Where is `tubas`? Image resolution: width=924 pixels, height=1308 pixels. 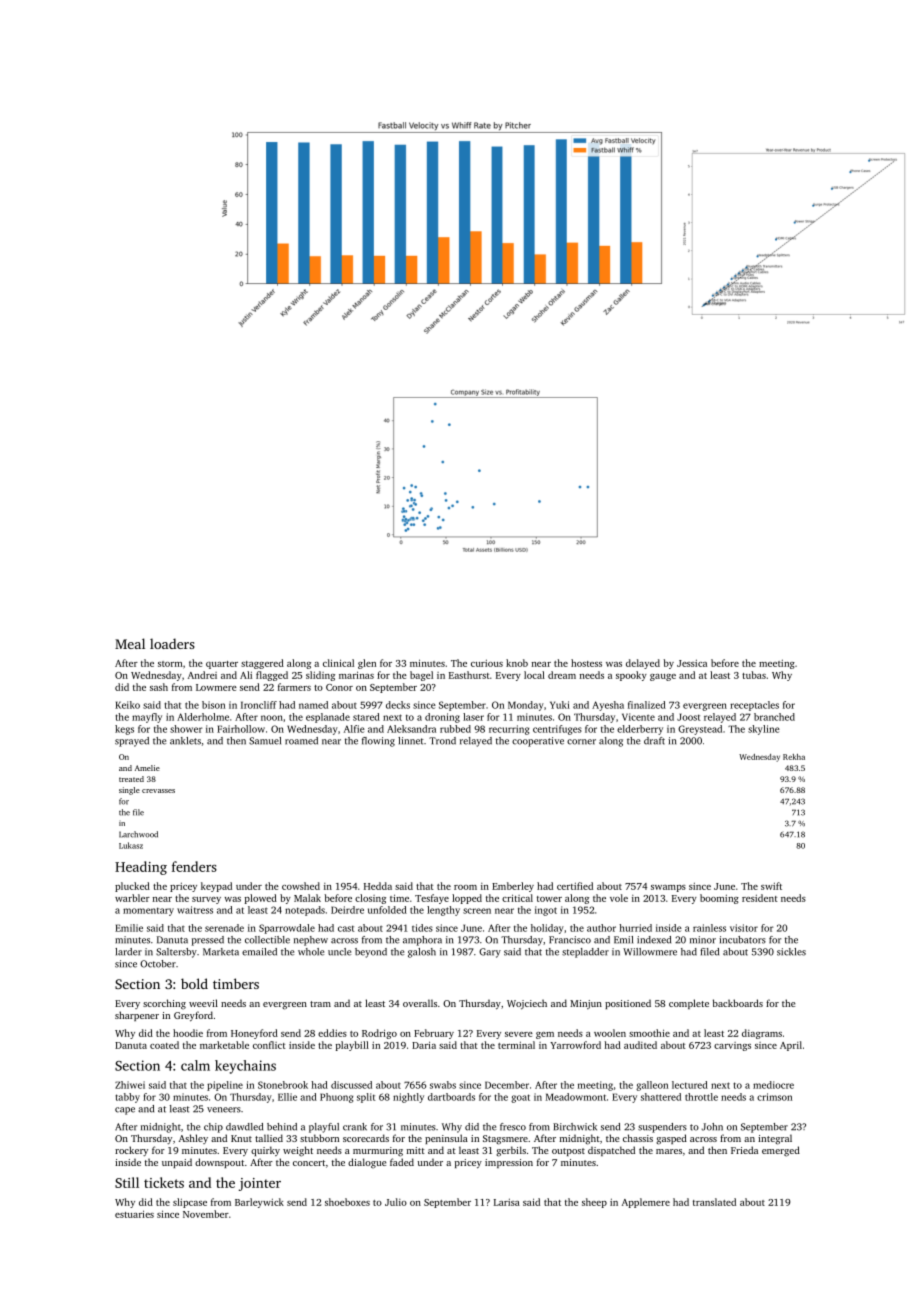 tubas is located at coordinates (754, 675).
